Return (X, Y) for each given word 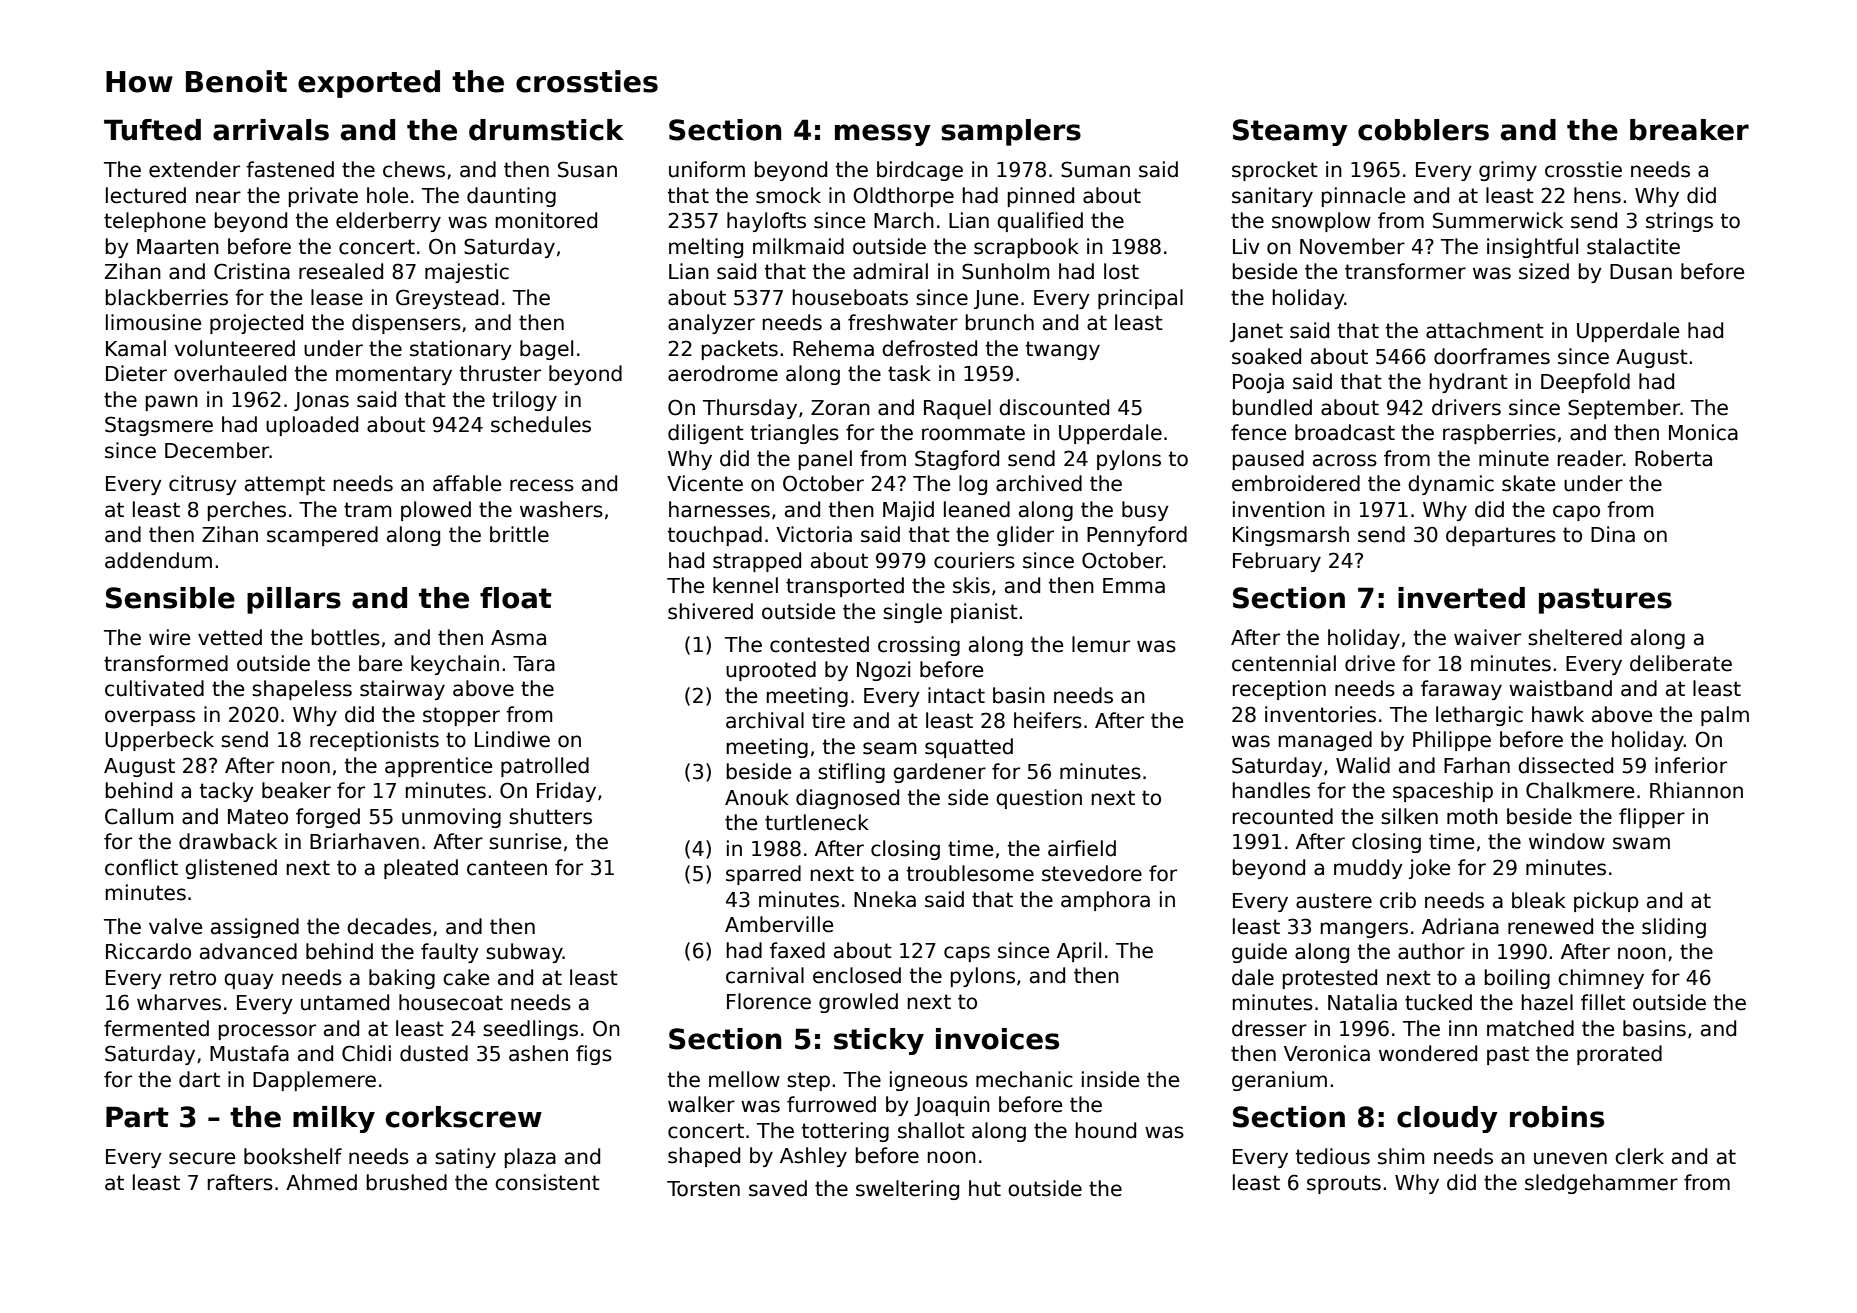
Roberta (1673, 458)
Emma (1134, 586)
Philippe (1452, 741)
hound (1106, 1130)
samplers (1011, 132)
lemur (1101, 644)
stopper (461, 716)
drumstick (546, 130)
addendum (158, 560)
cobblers (1423, 130)
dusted (434, 1053)
